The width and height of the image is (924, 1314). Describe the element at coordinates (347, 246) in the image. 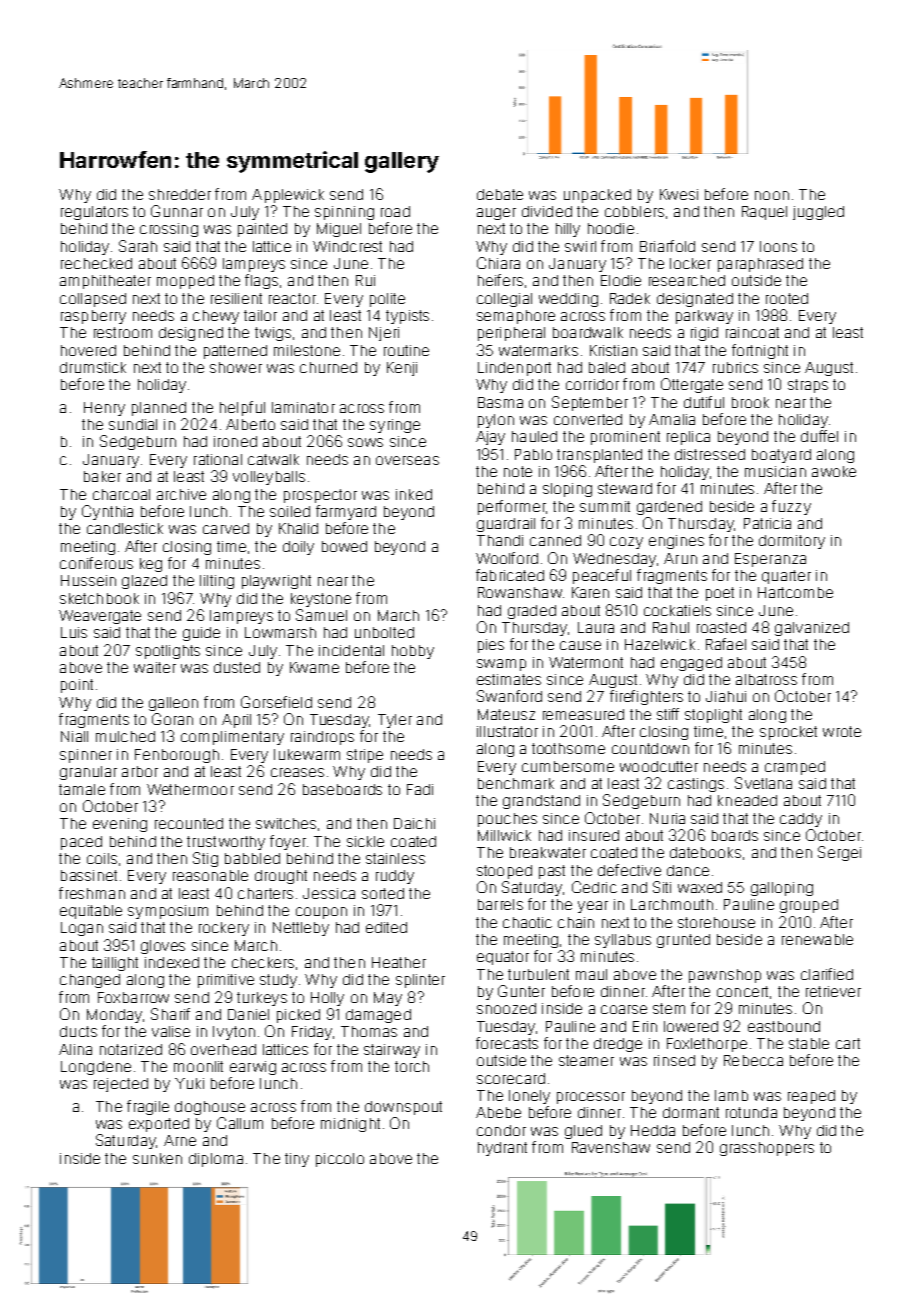

I see `Windcrest` at that location.
